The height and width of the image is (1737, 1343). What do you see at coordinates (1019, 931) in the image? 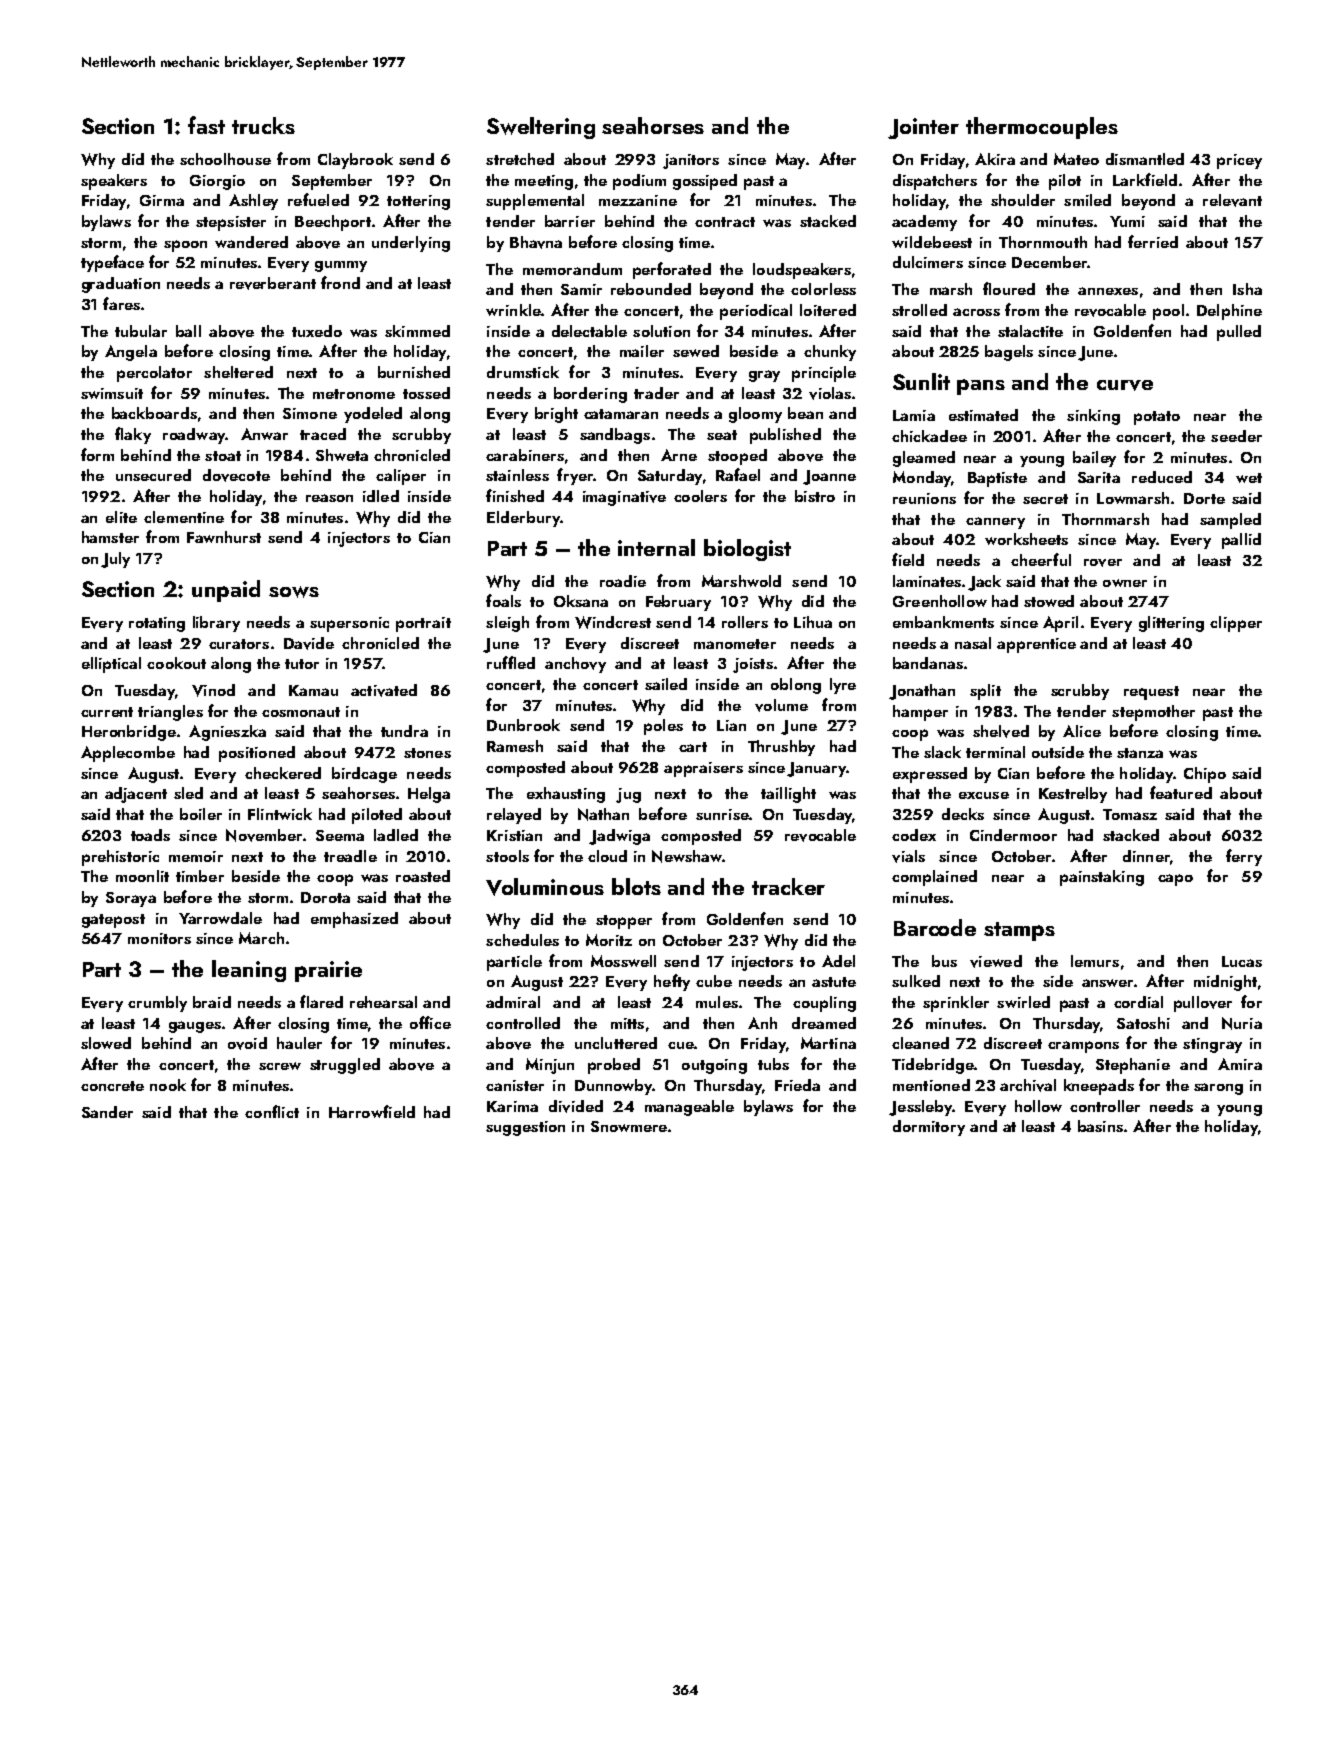
I see `stamps` at bounding box center [1019, 931].
